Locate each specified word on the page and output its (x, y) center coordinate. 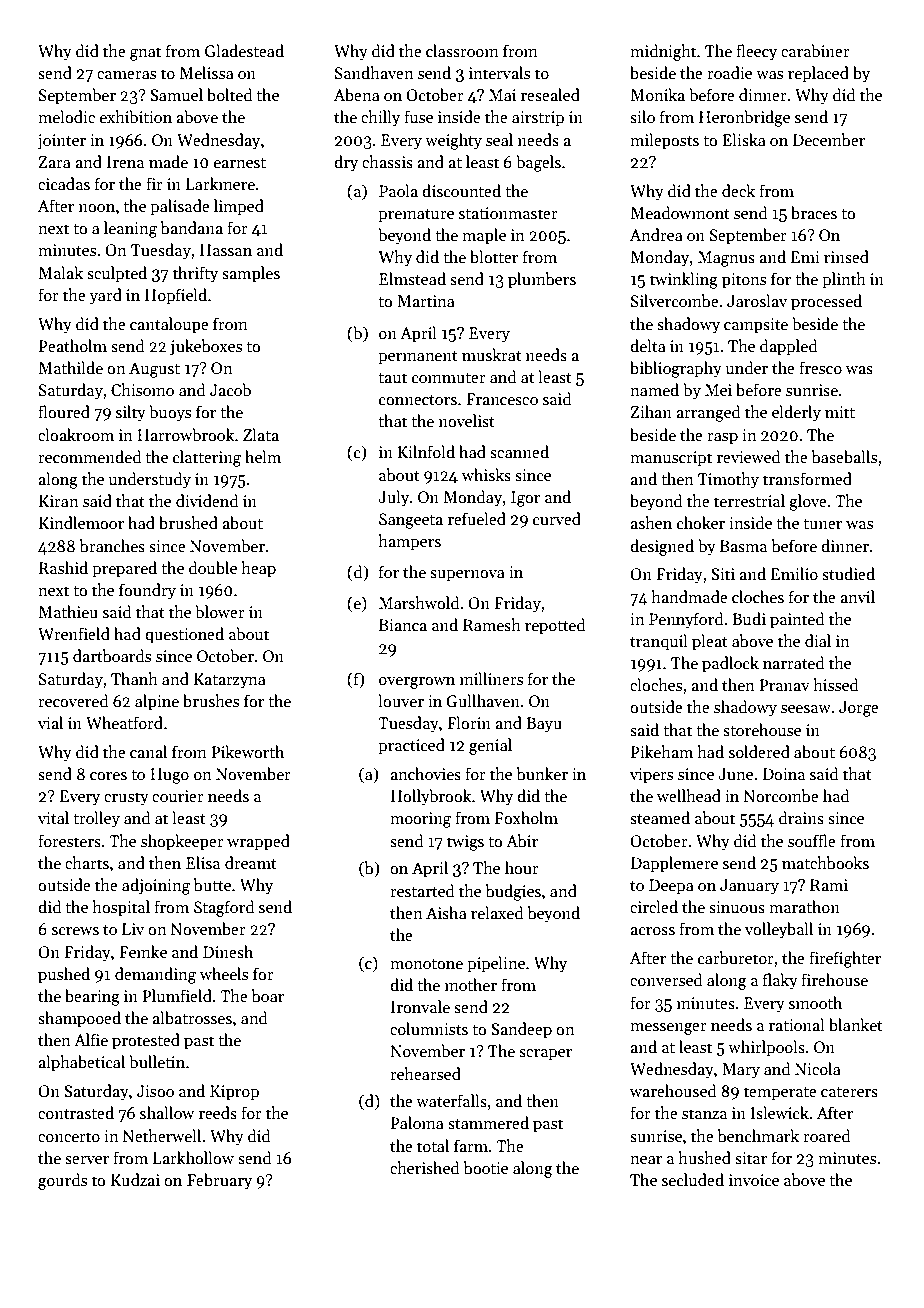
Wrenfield (74, 633)
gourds (62, 1181)
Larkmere (220, 183)
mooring (420, 820)
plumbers (542, 280)
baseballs (844, 457)
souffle (812, 840)
